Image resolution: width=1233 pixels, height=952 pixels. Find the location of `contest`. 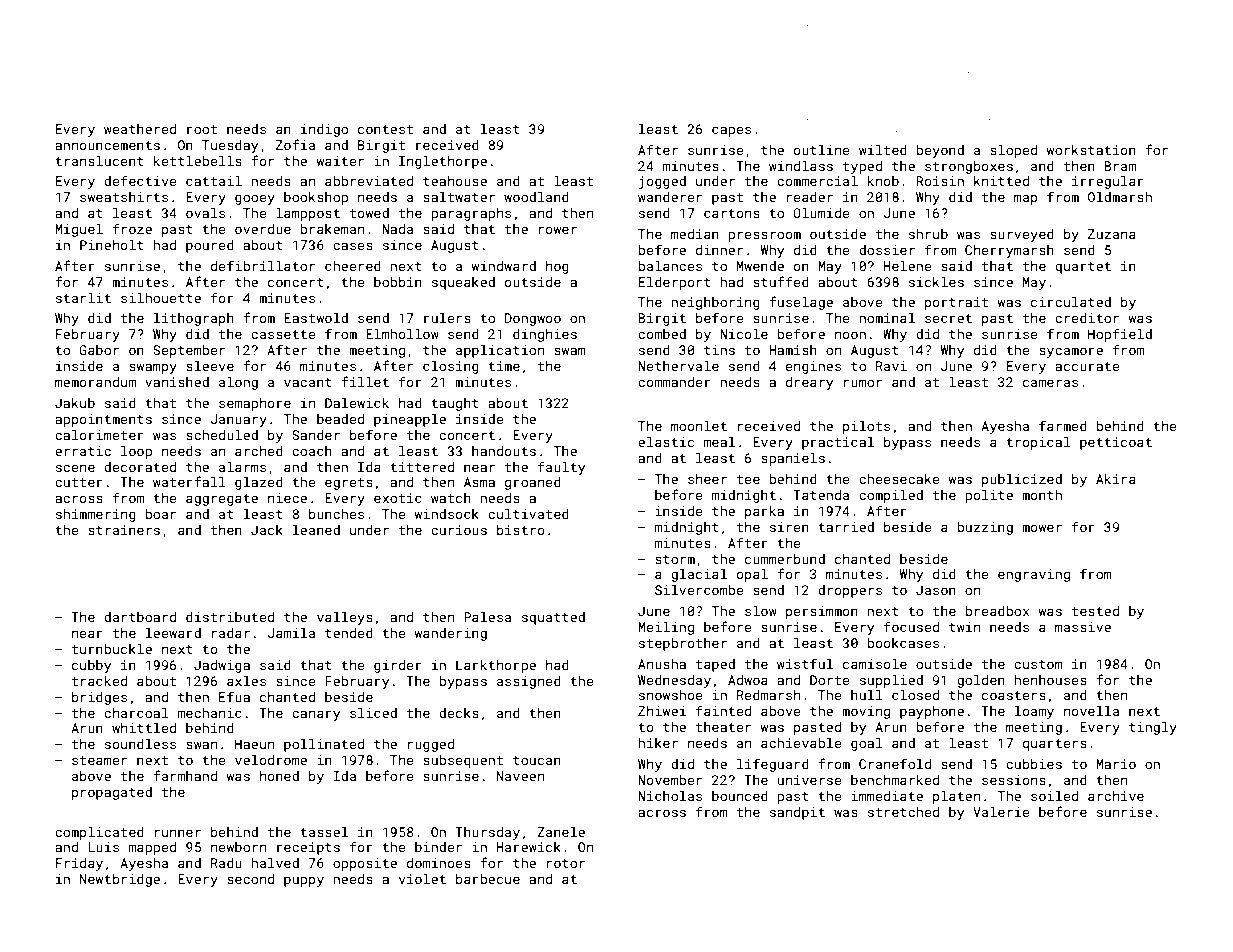

contest is located at coordinates (385, 129).
